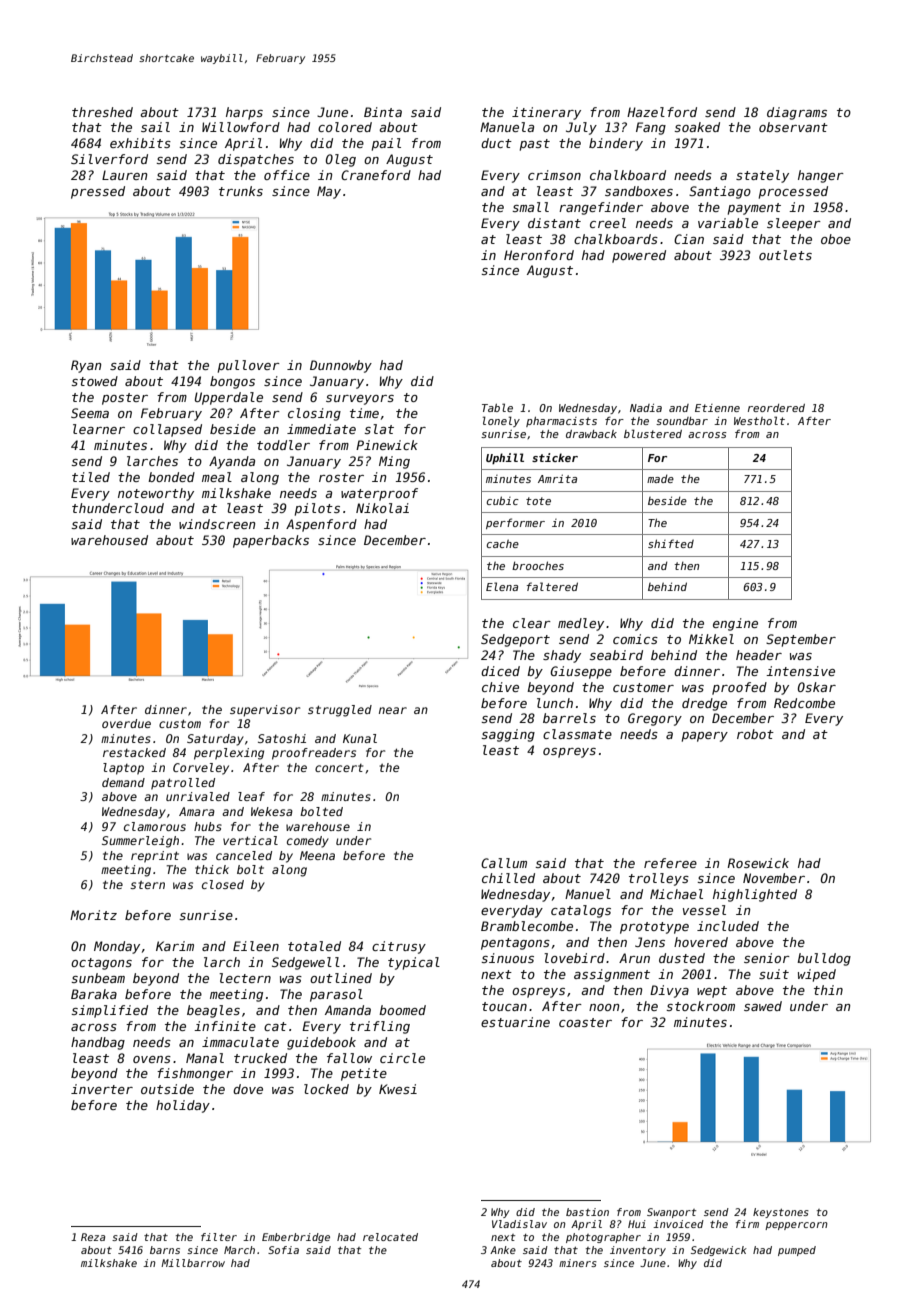 The height and width of the screenshot is (1308, 924). Describe the element at coordinates (86, 366) in the screenshot. I see `Ryan` at that location.
